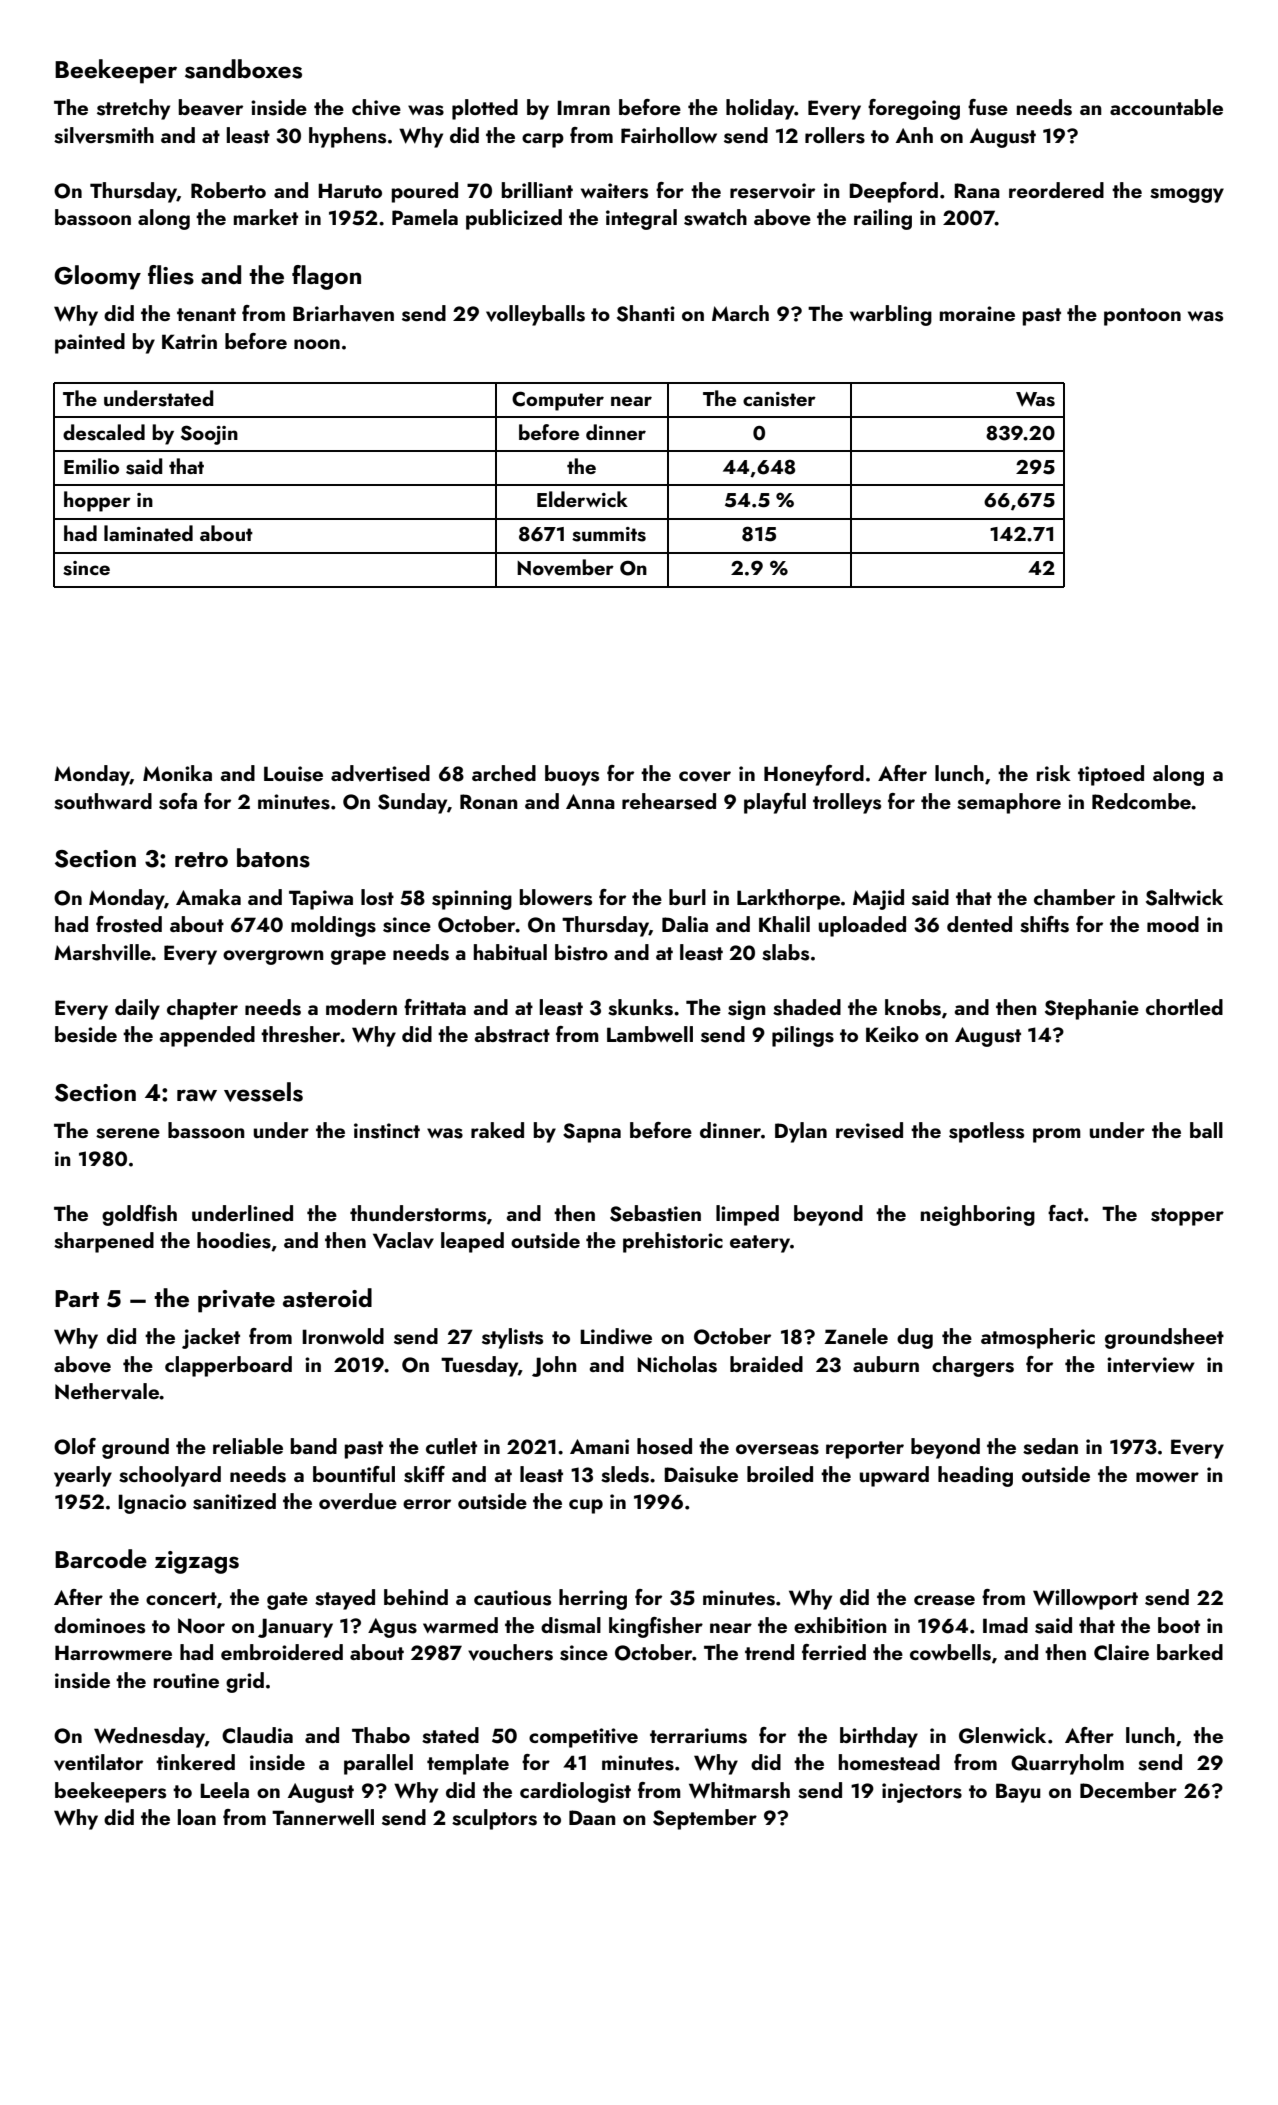  I want to click on pontoon, so click(1142, 317).
